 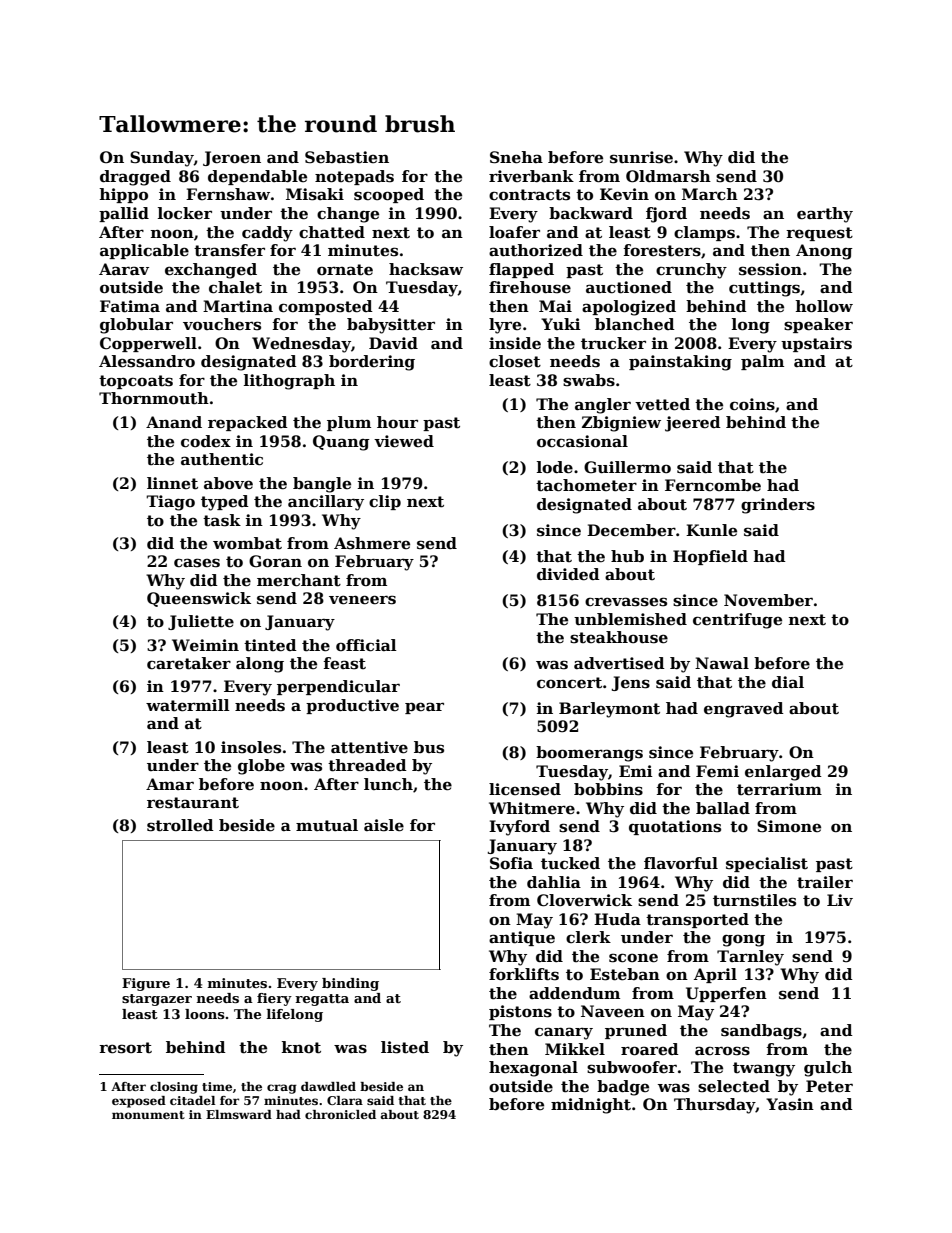 I want to click on Jeroen, so click(x=232, y=158).
